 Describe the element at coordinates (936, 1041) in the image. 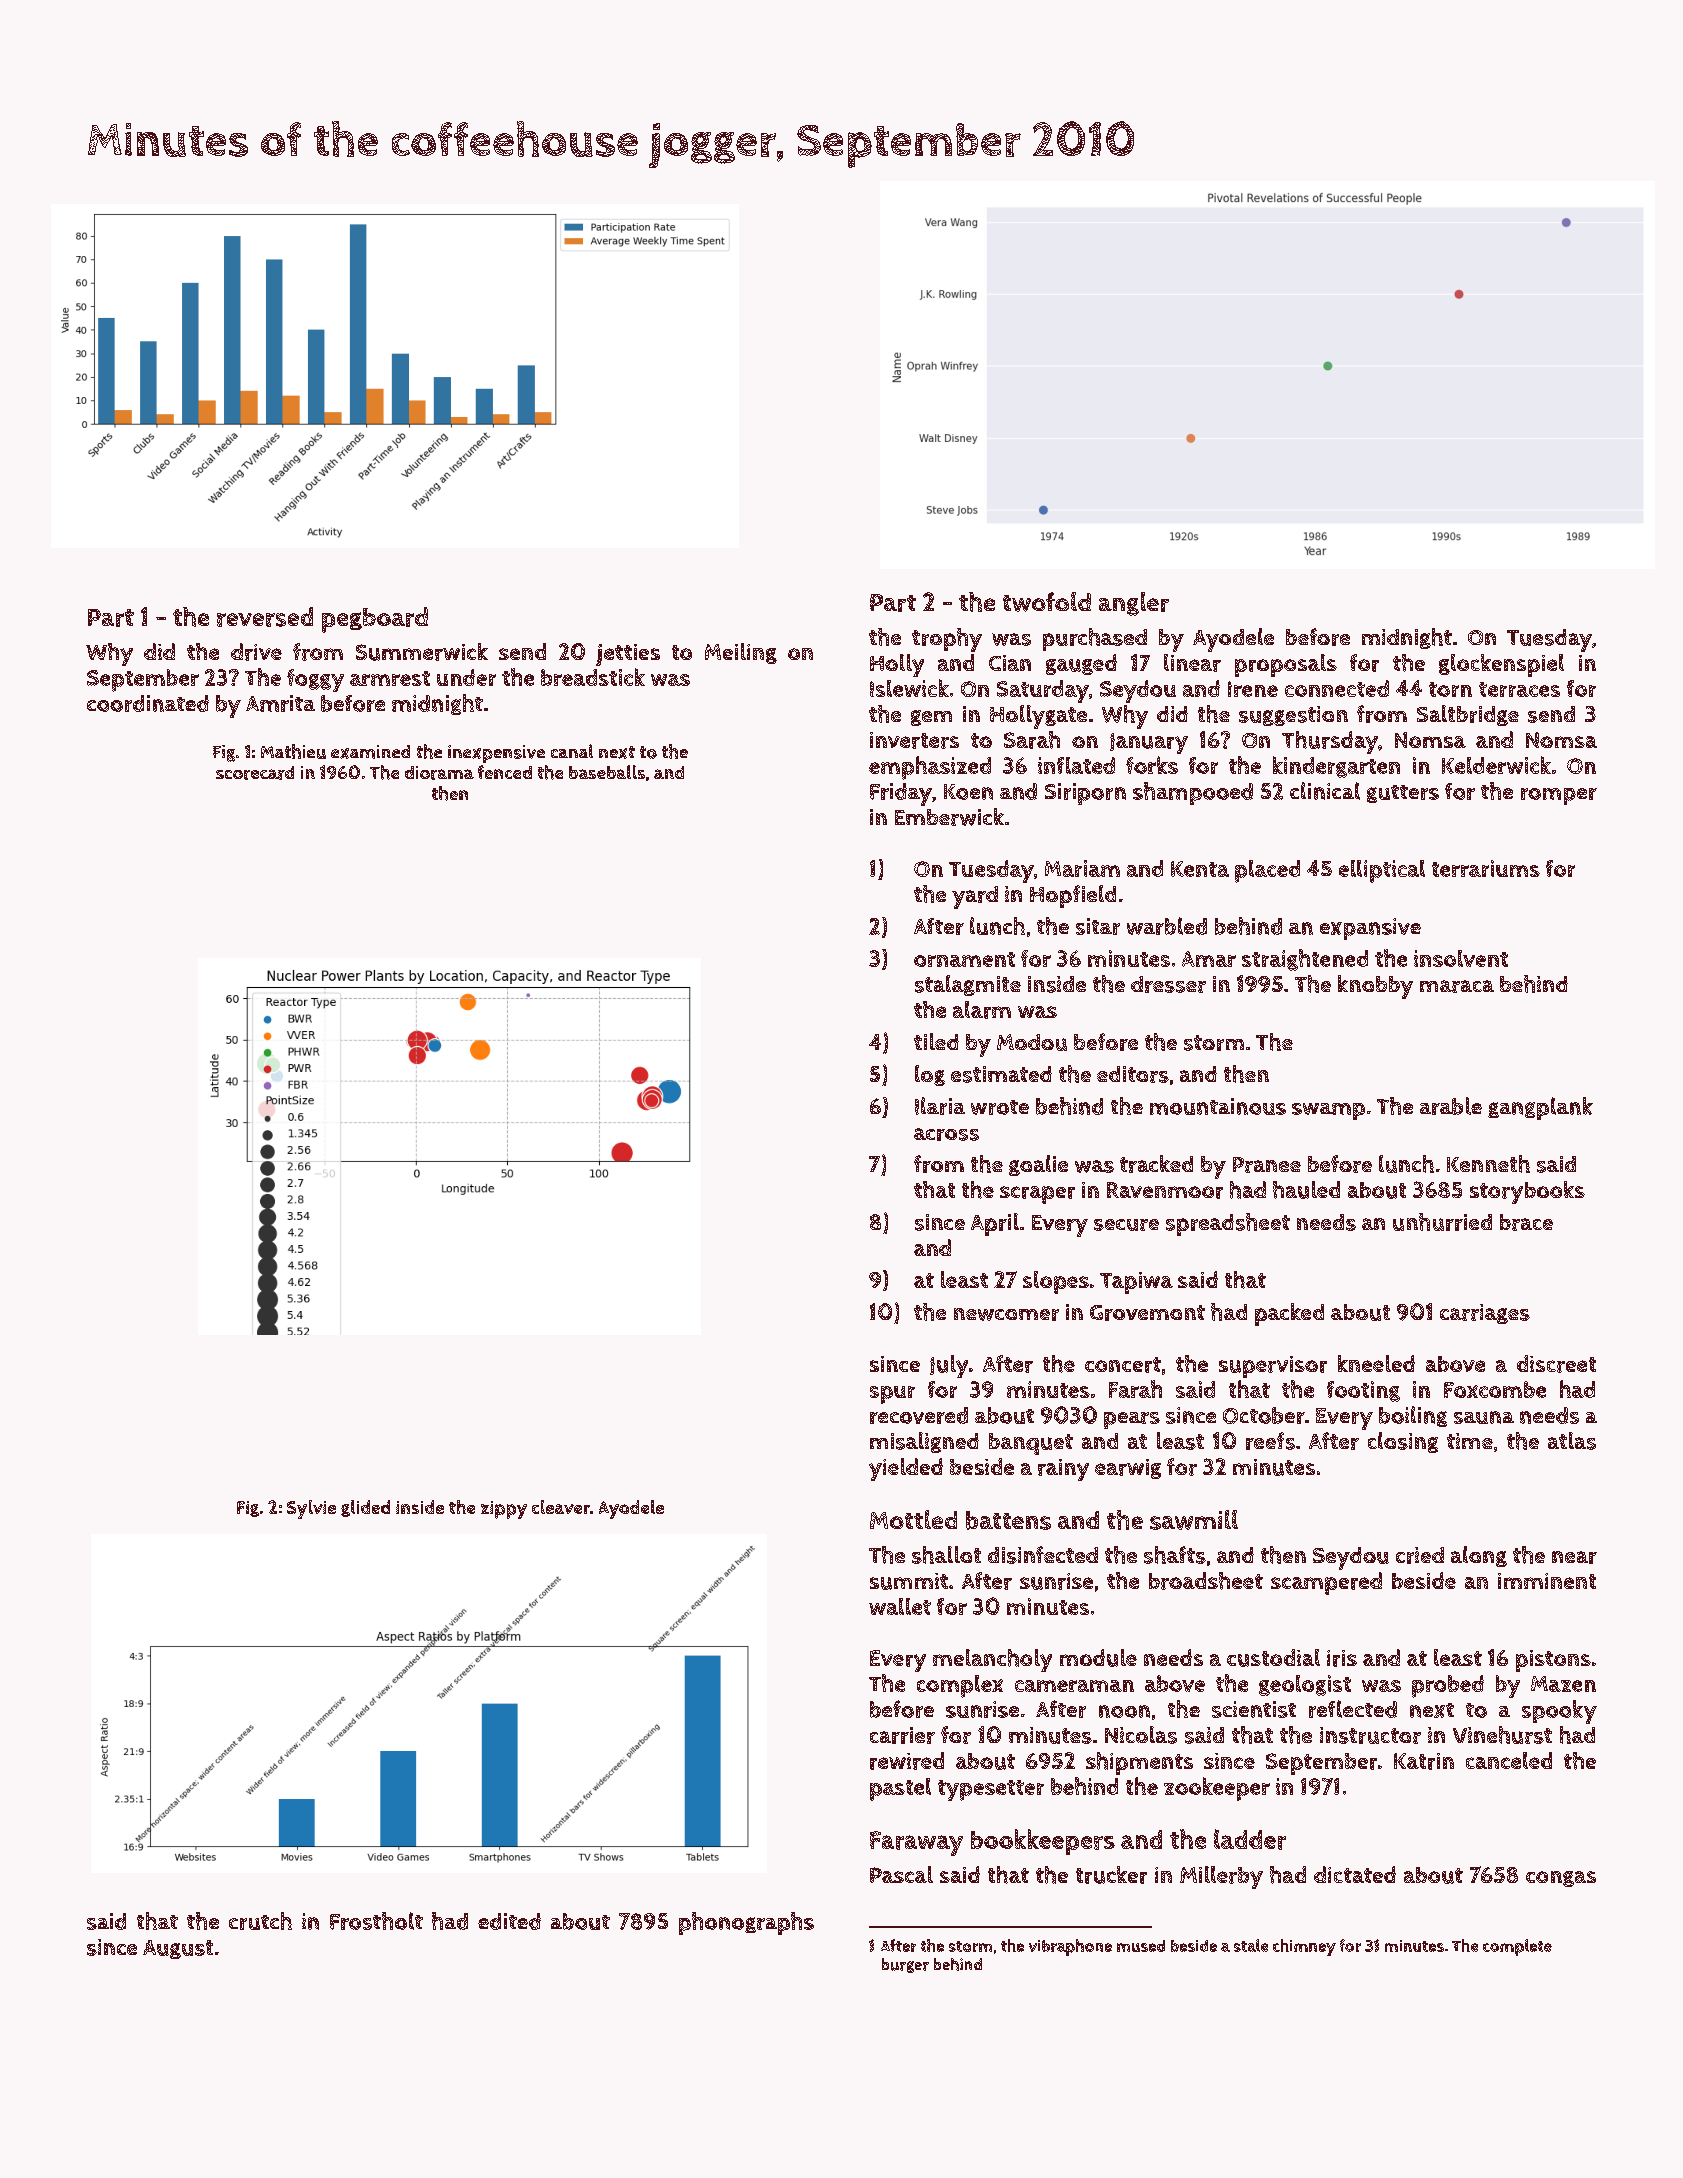

I see `tiled` at that location.
